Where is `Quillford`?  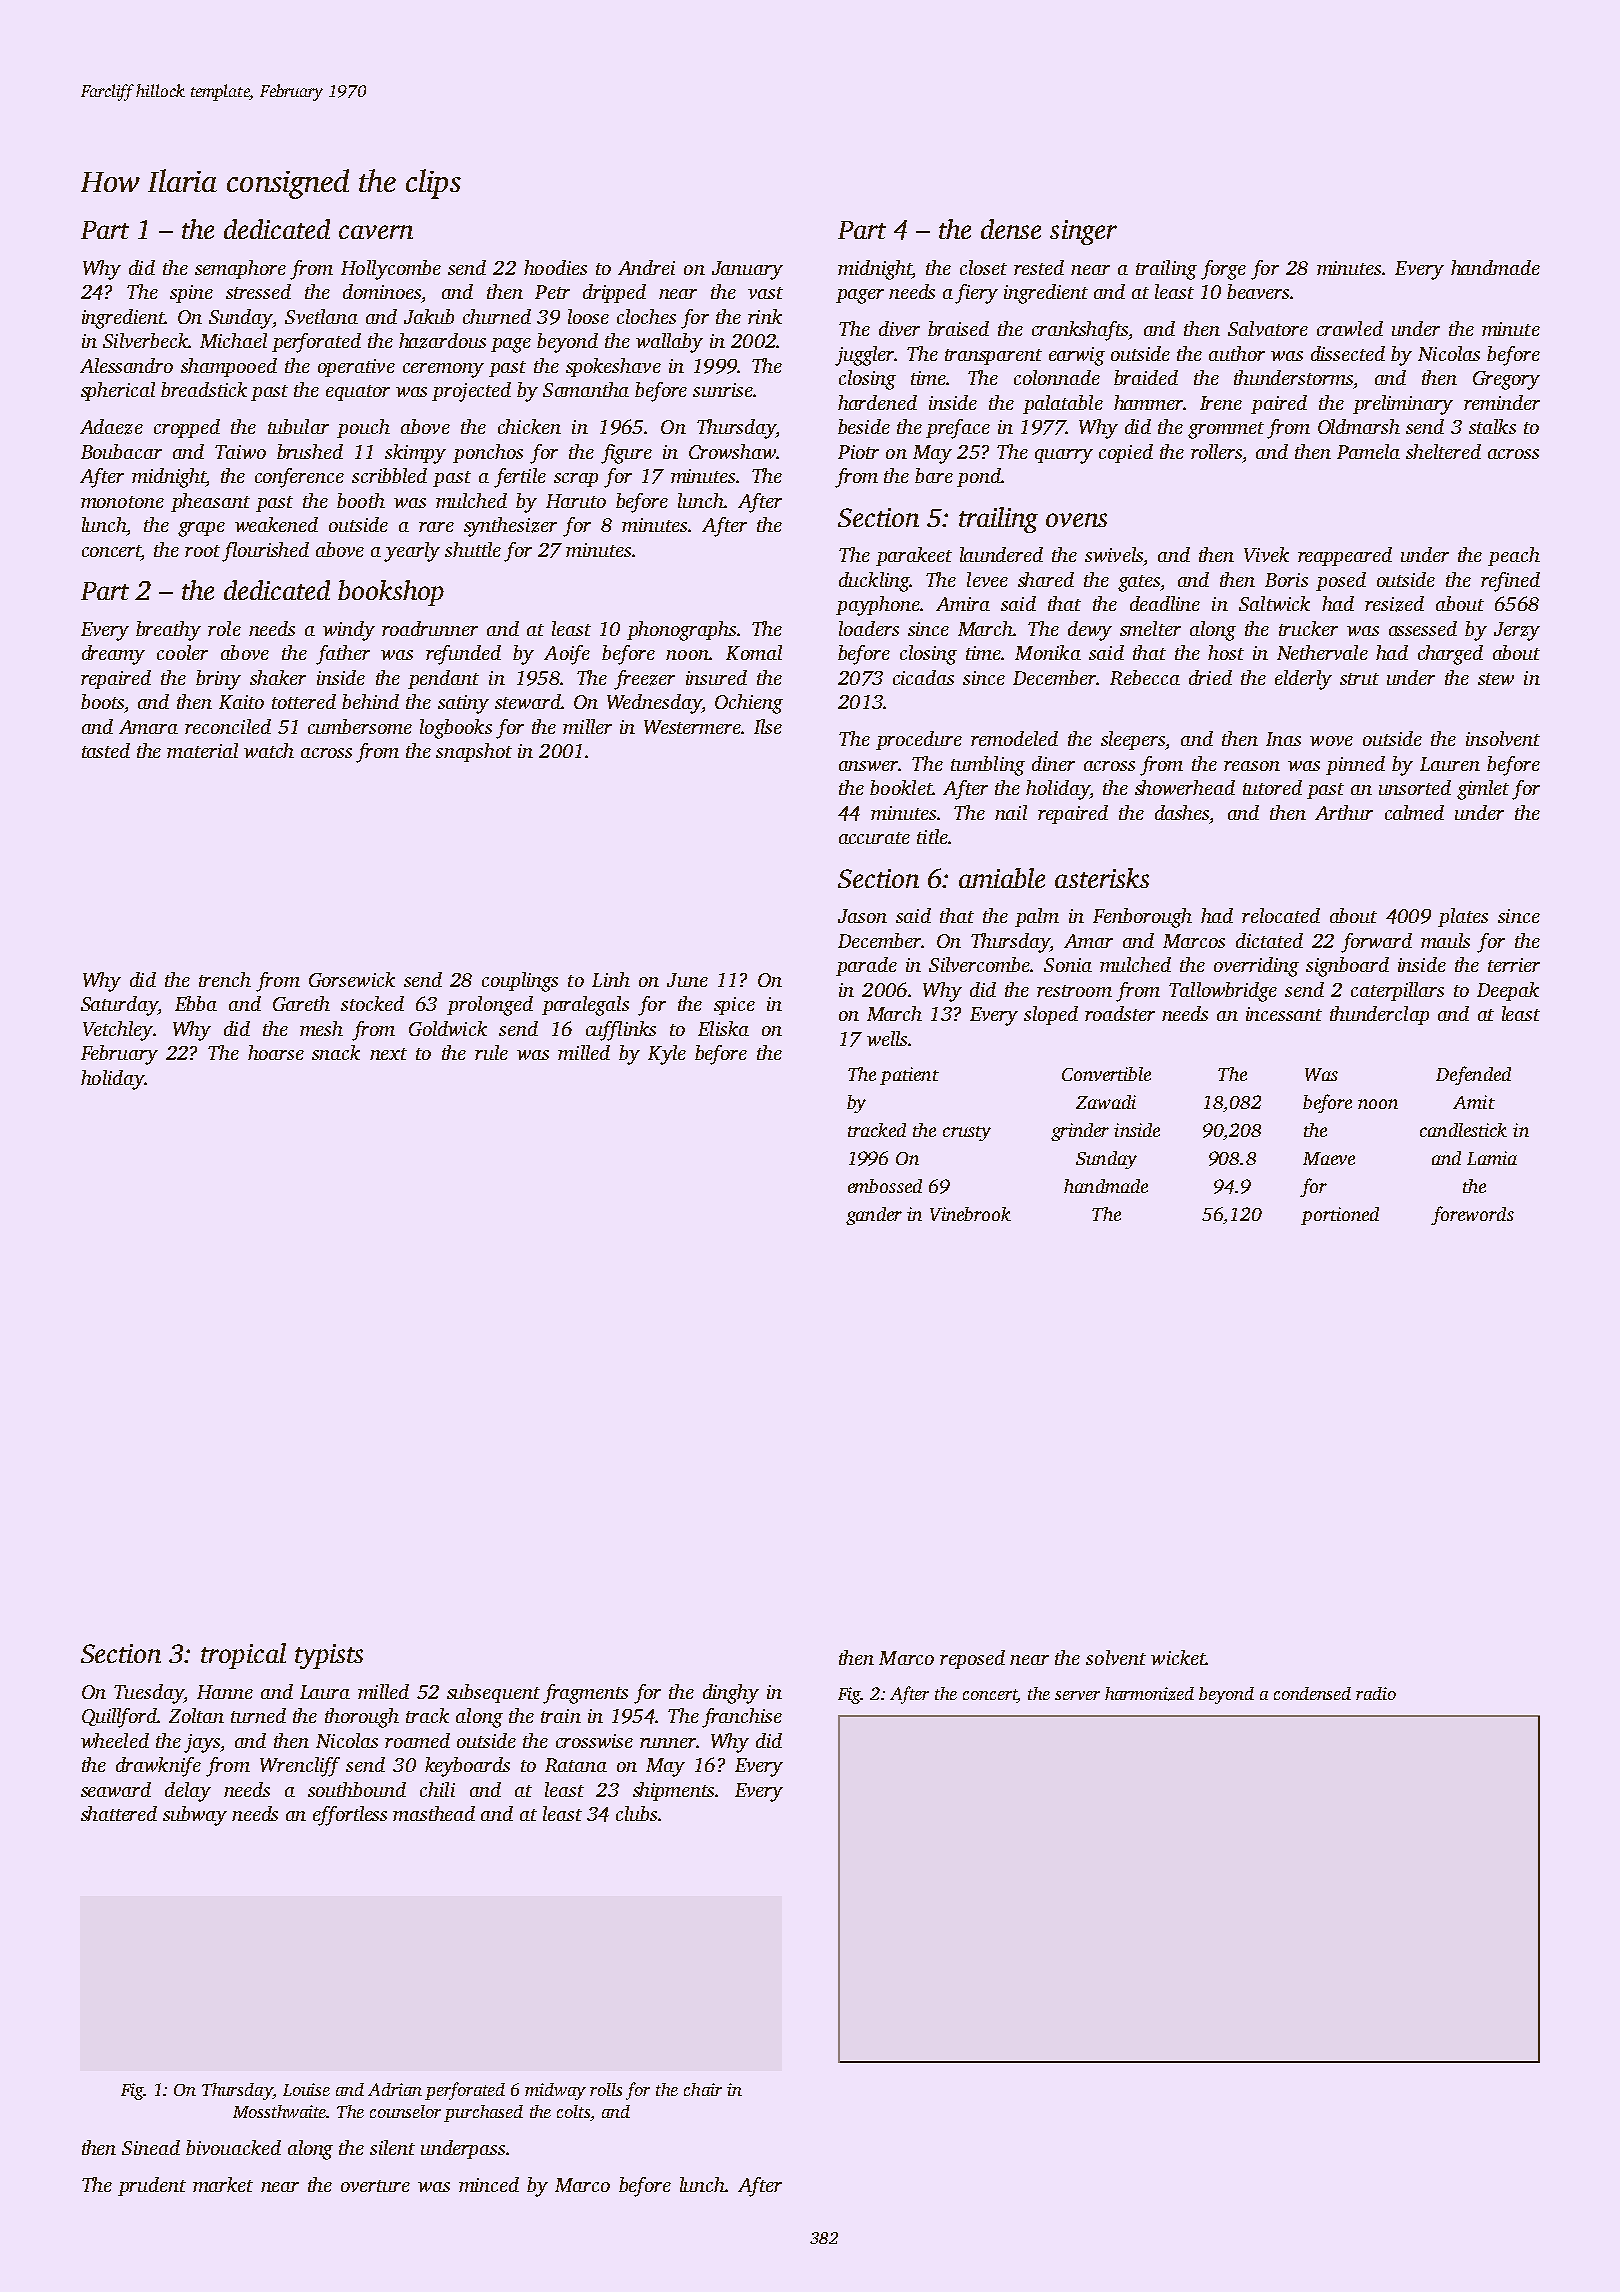
Quillford is located at coordinates (119, 1718).
